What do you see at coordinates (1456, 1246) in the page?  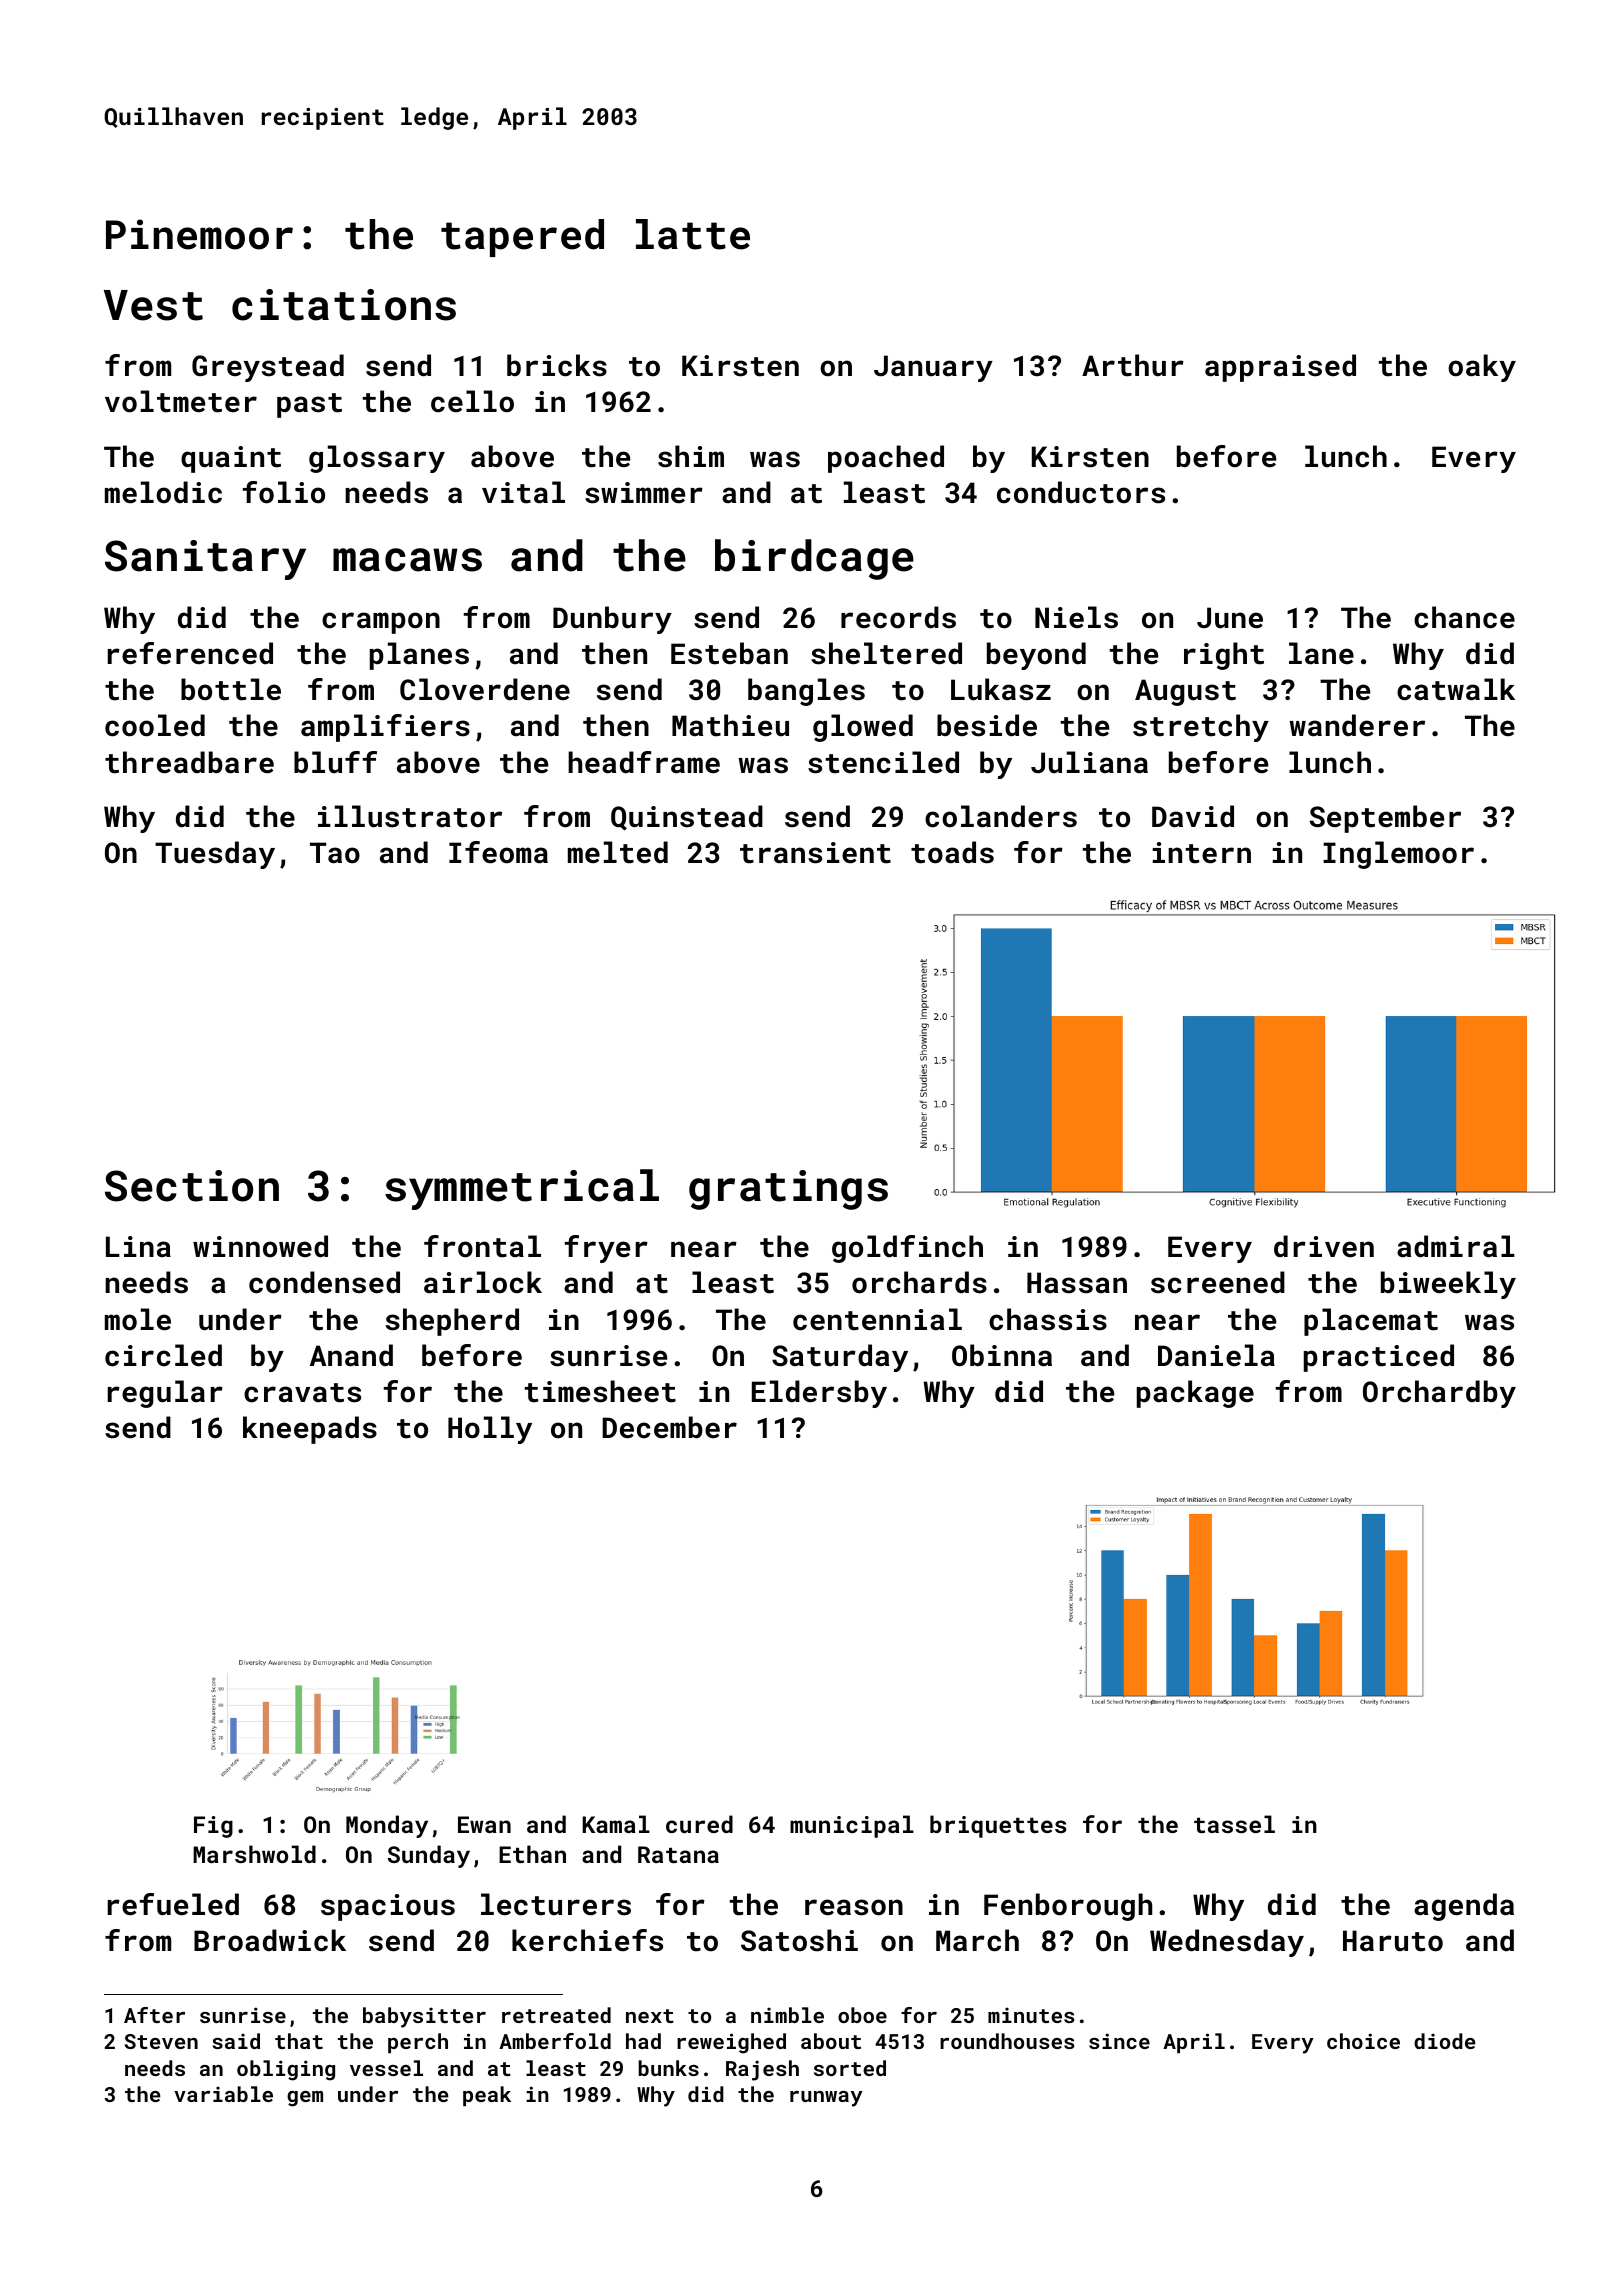 I see `admiral` at bounding box center [1456, 1246].
